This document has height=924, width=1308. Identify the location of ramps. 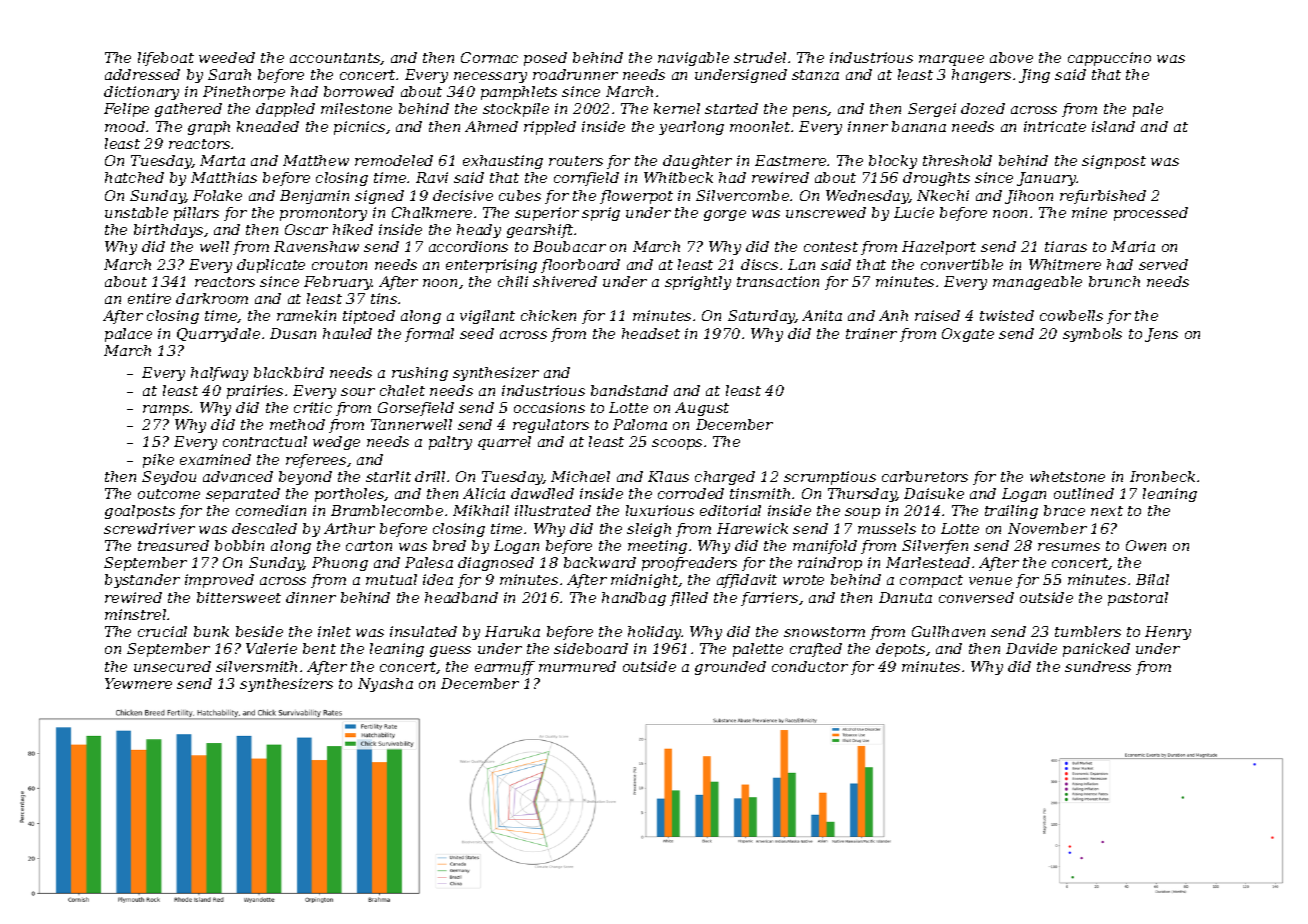
(166, 410).
